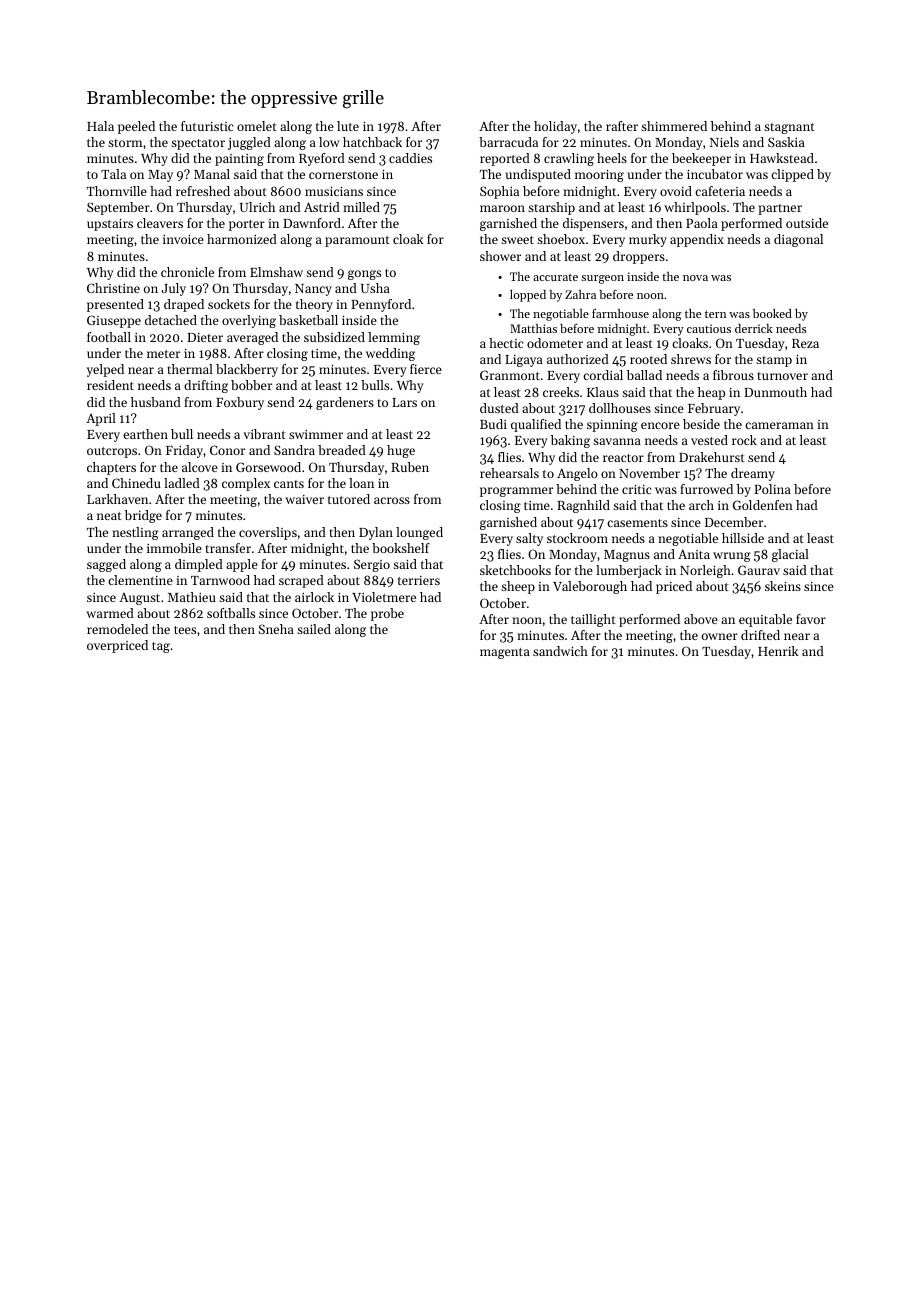 This screenshot has height=1308, width=924. What do you see at coordinates (361, 207) in the screenshot?
I see `milled` at bounding box center [361, 207].
